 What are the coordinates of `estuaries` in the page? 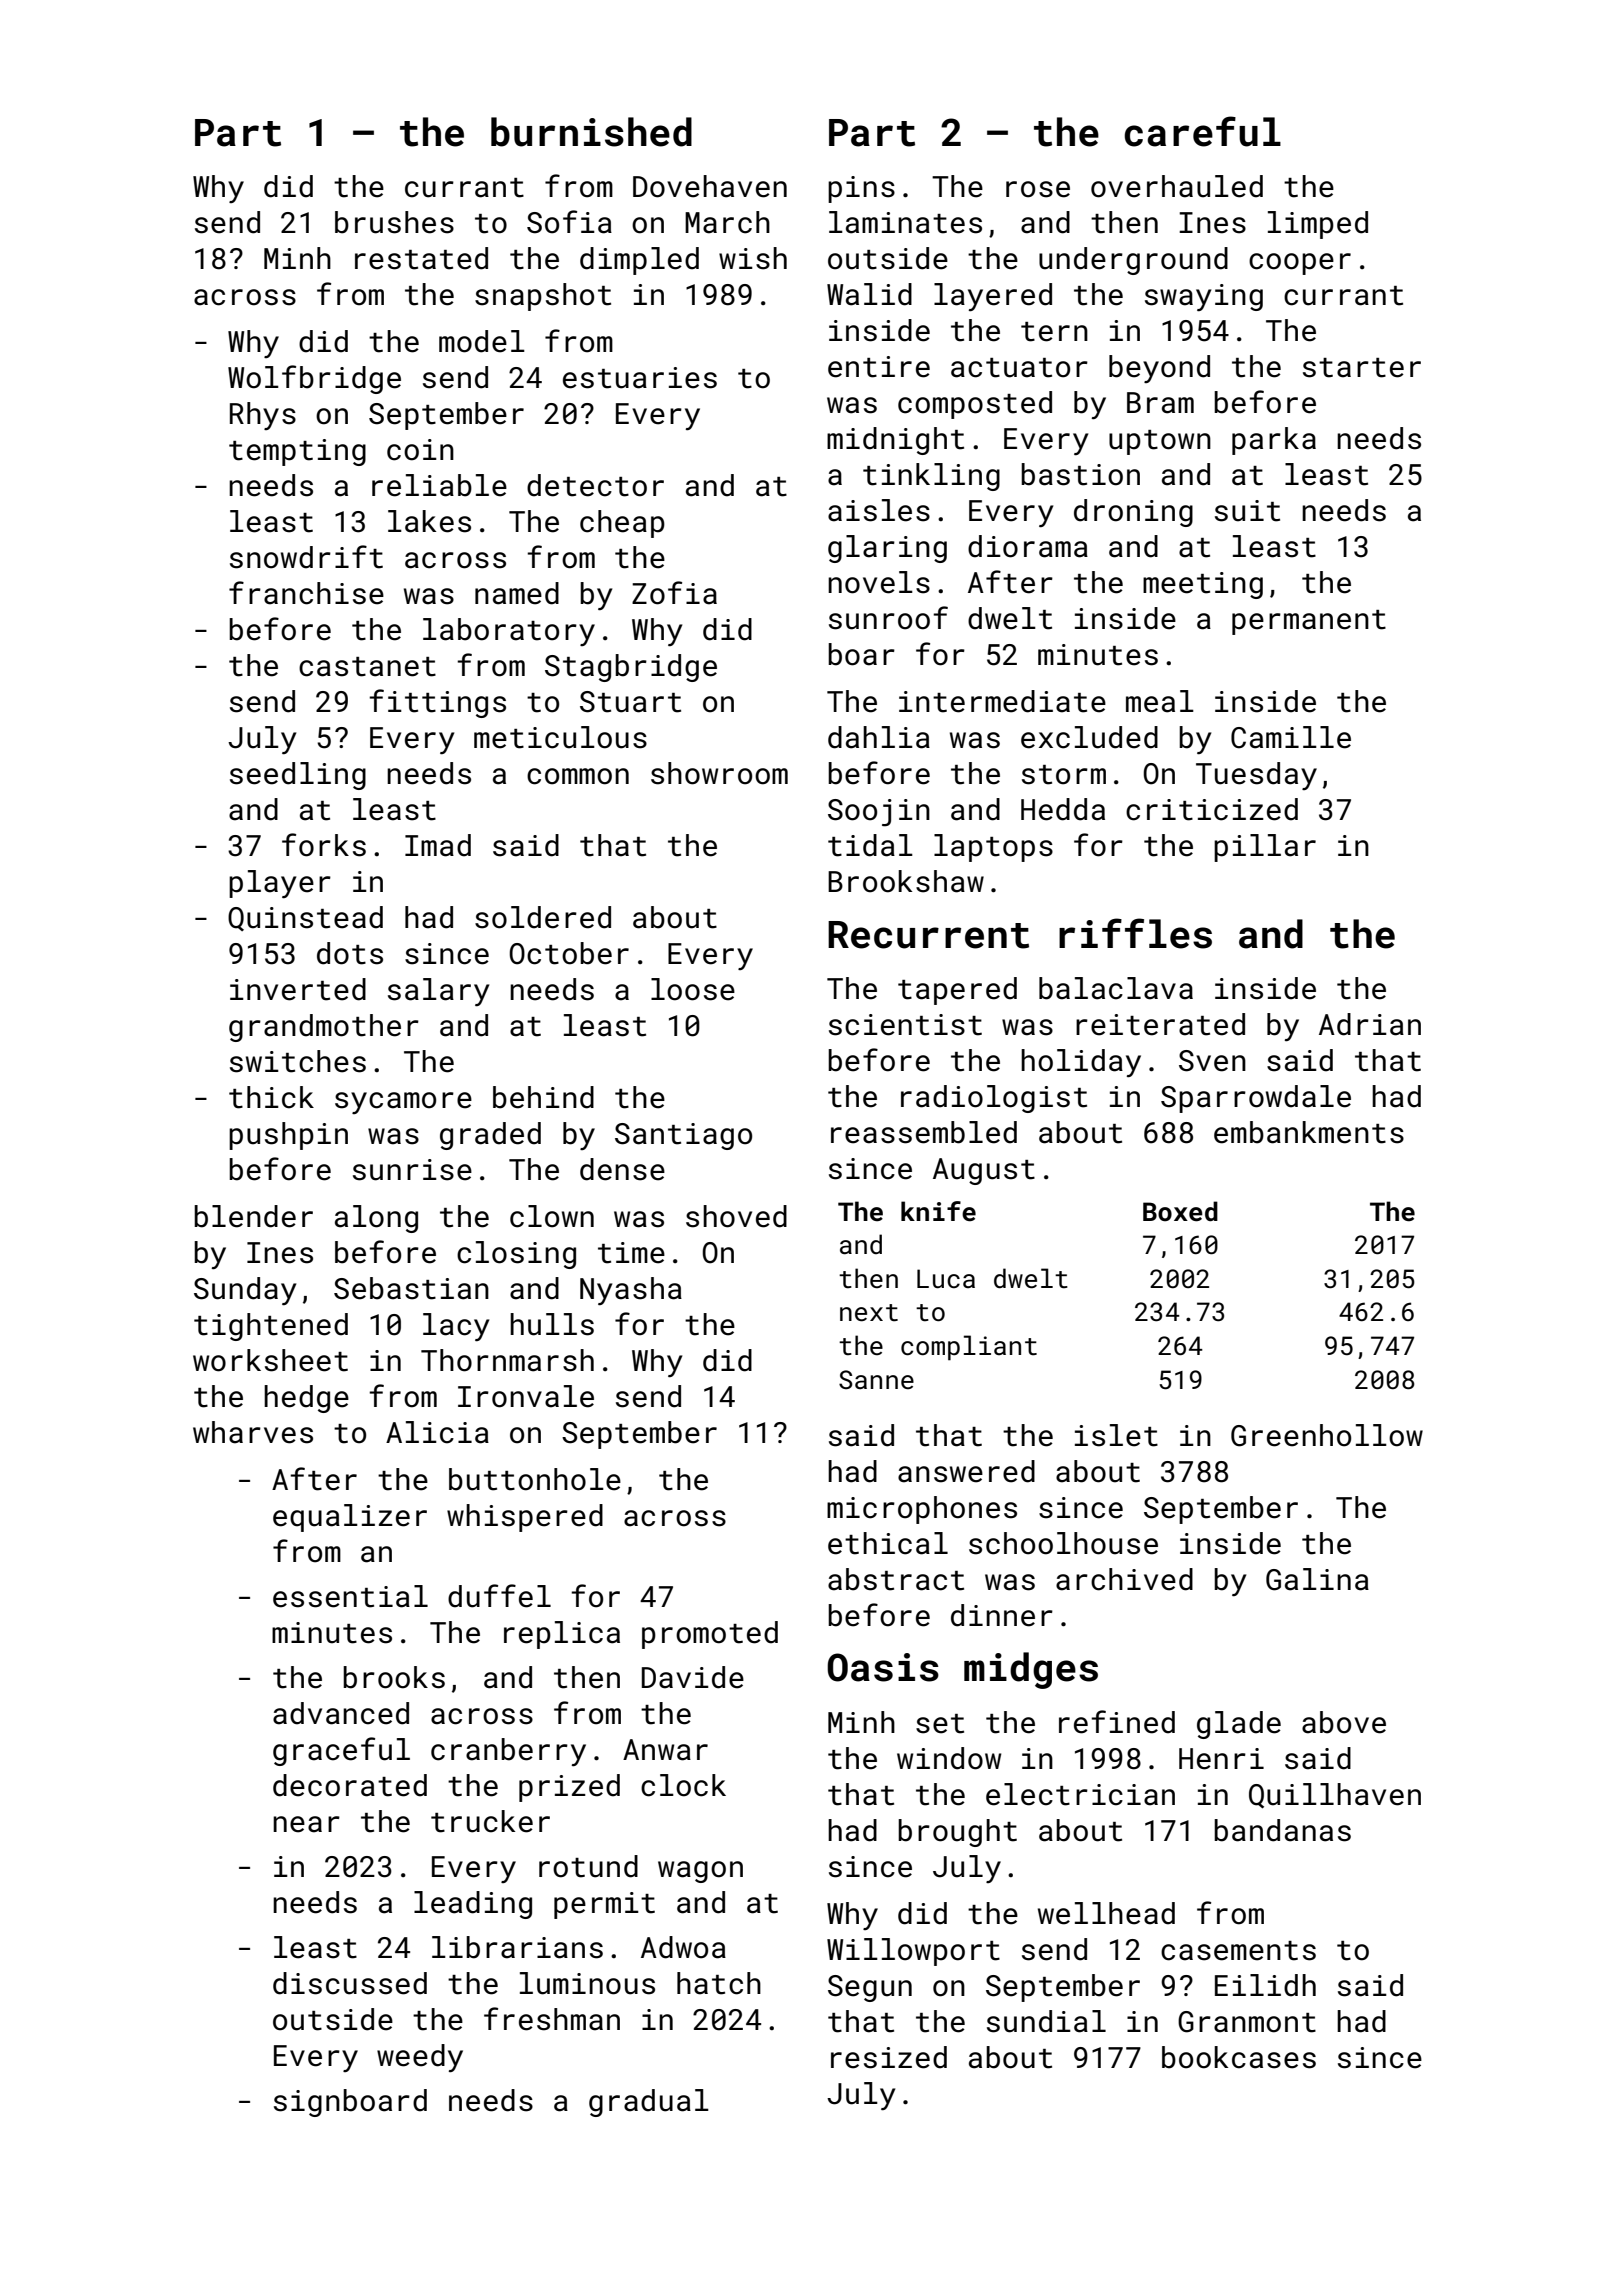 It's located at (640, 378).
